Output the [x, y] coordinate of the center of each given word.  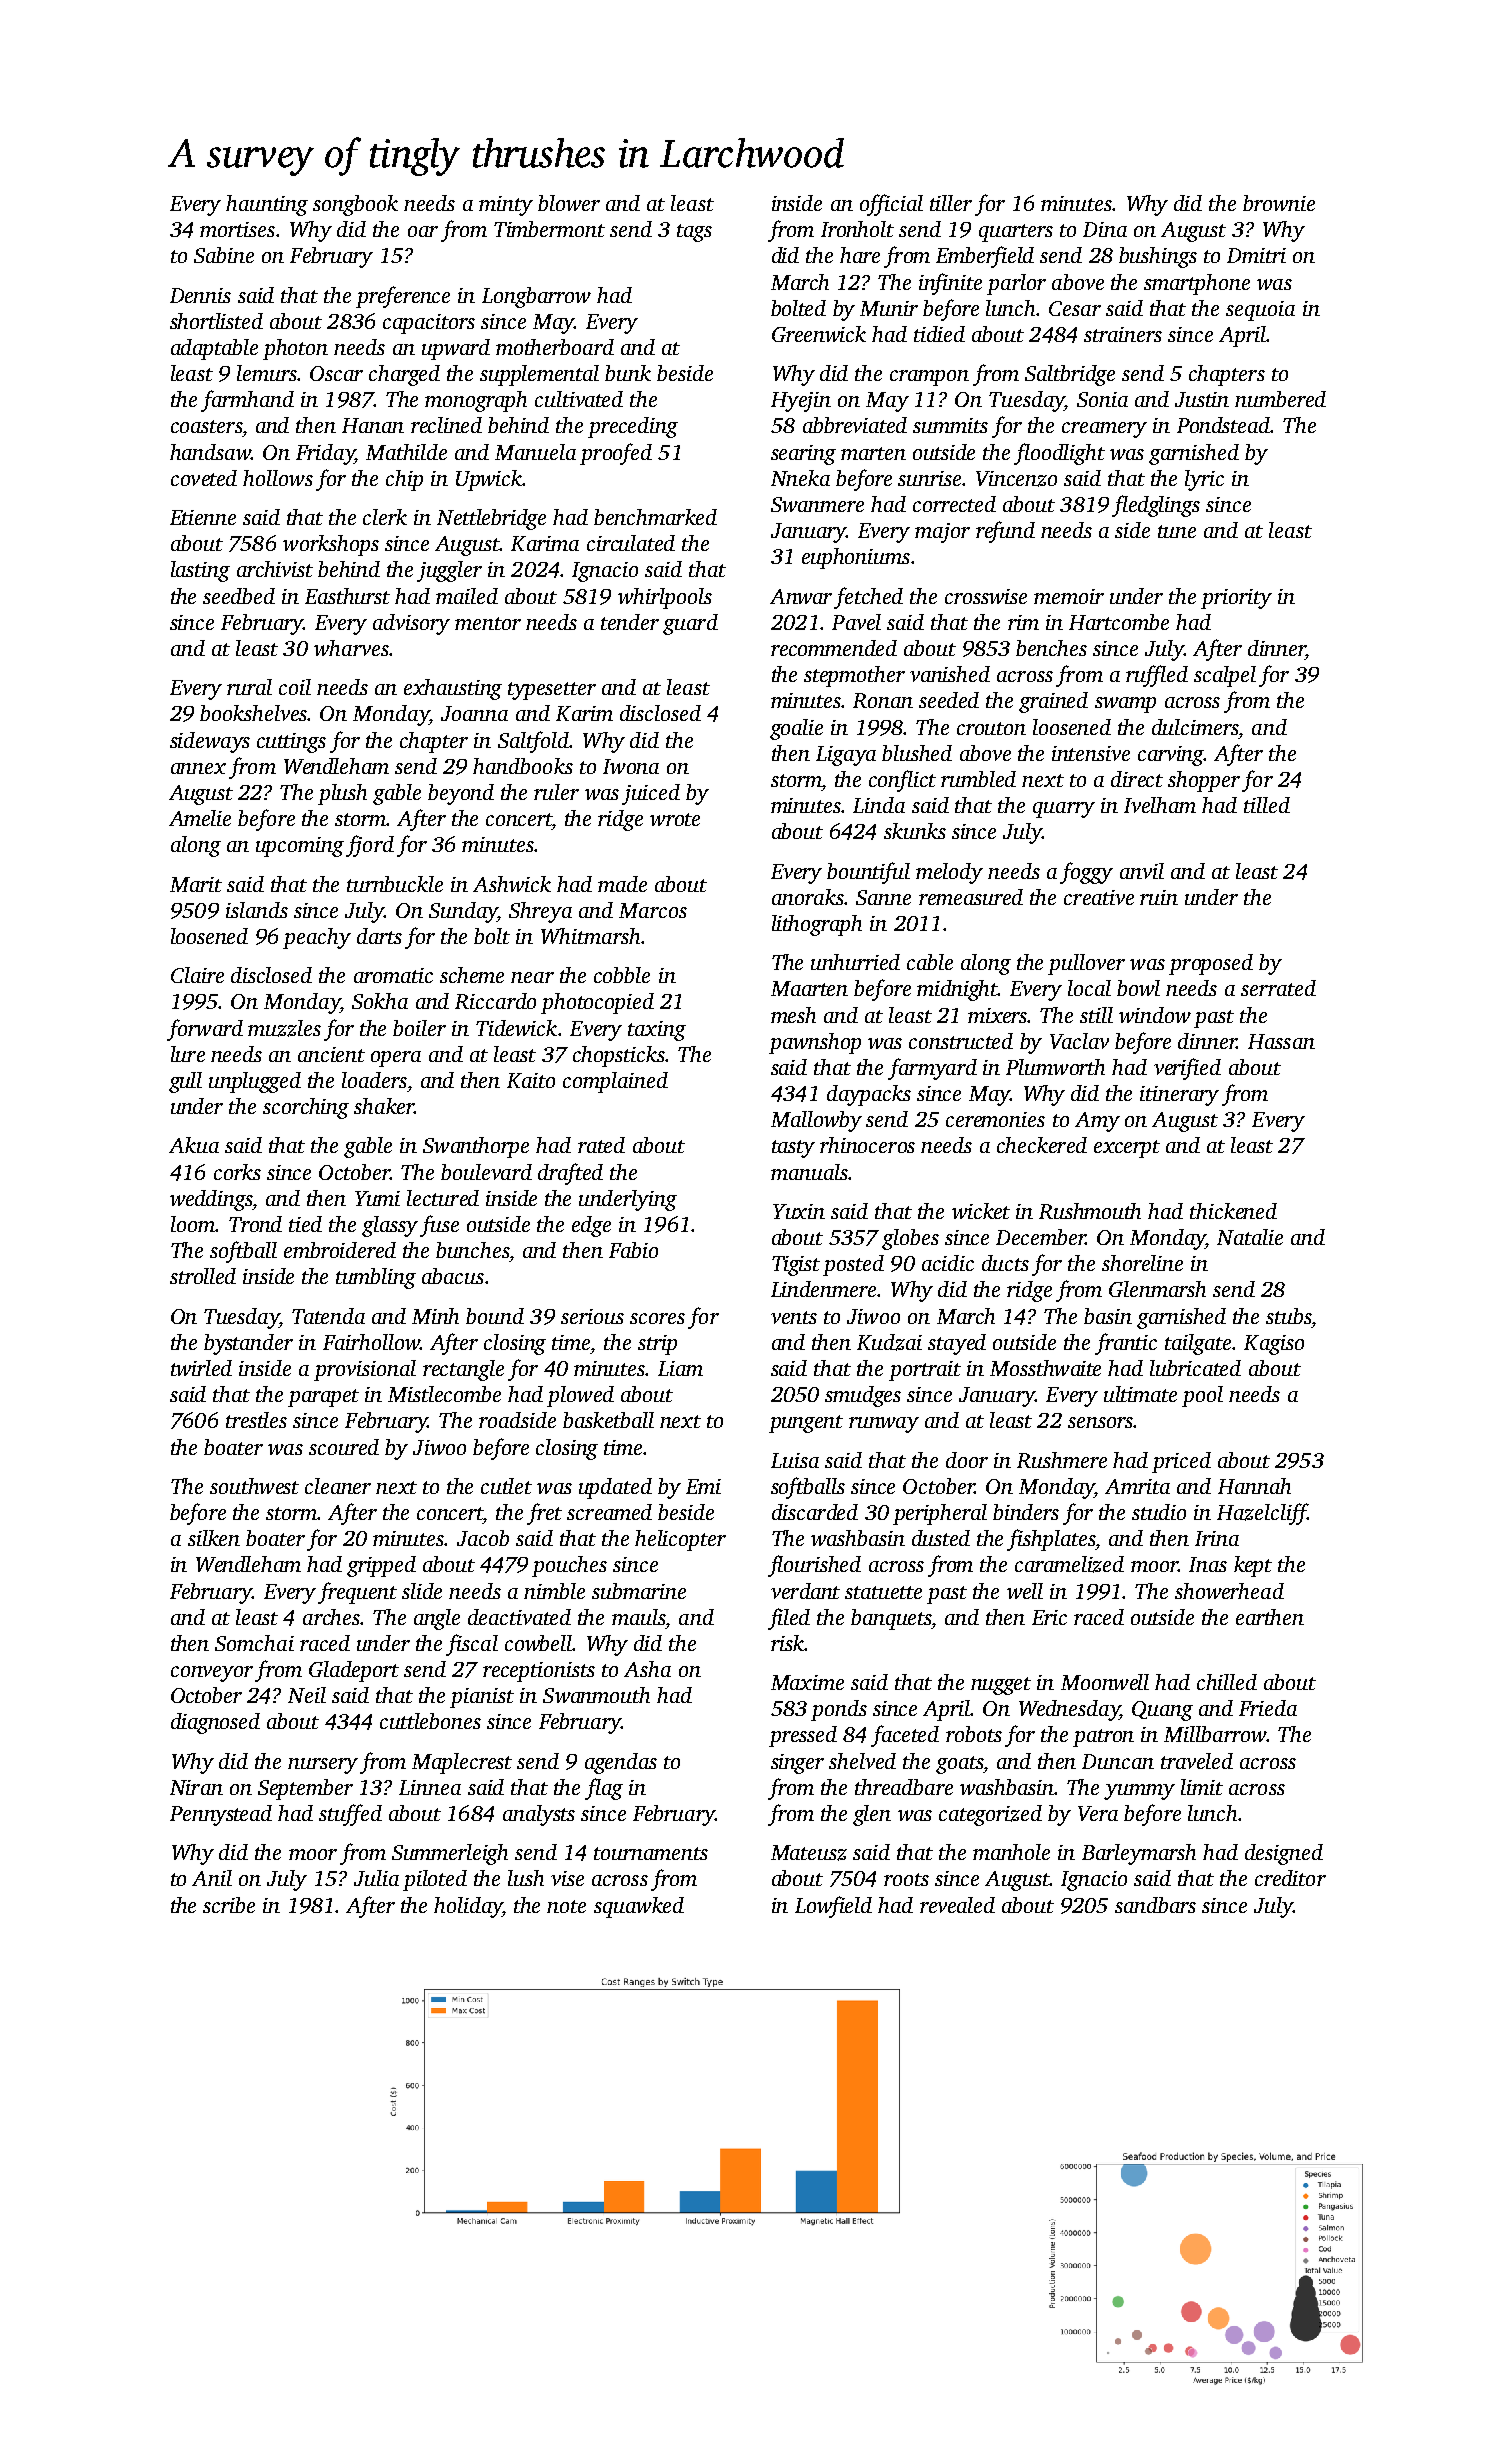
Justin [1202, 399]
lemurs [267, 373]
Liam [680, 1368]
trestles [256, 1420]
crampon [929, 378]
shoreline [1142, 1263]
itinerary [1179, 1096]
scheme [472, 975]
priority [1236, 599]
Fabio [633, 1250]
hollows [278, 478]
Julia [376, 1878]
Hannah [1254, 1486]
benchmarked [655, 517]
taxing [657, 1031]
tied [305, 1224]
